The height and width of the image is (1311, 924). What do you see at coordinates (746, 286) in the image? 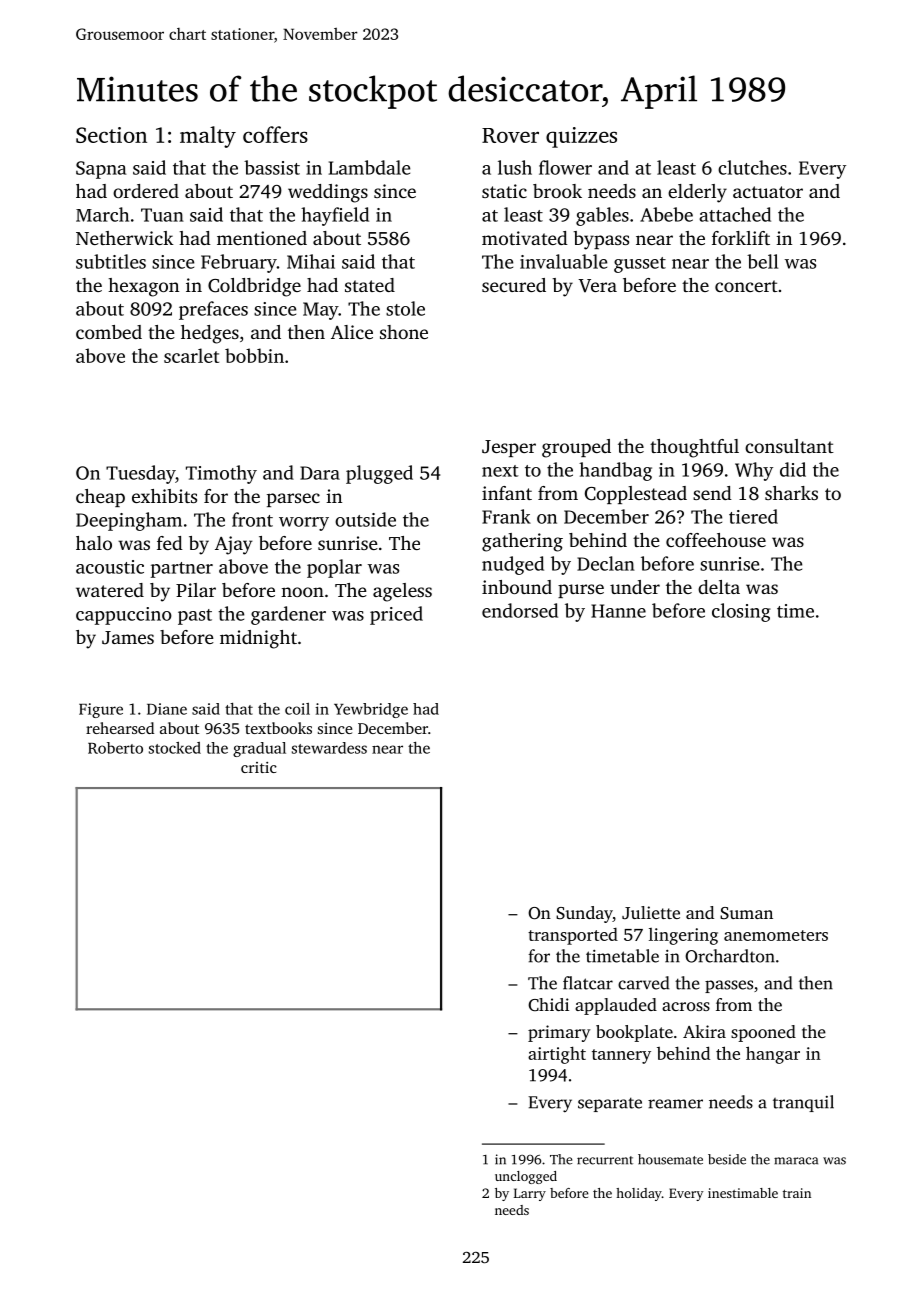
I see `concert` at bounding box center [746, 286].
